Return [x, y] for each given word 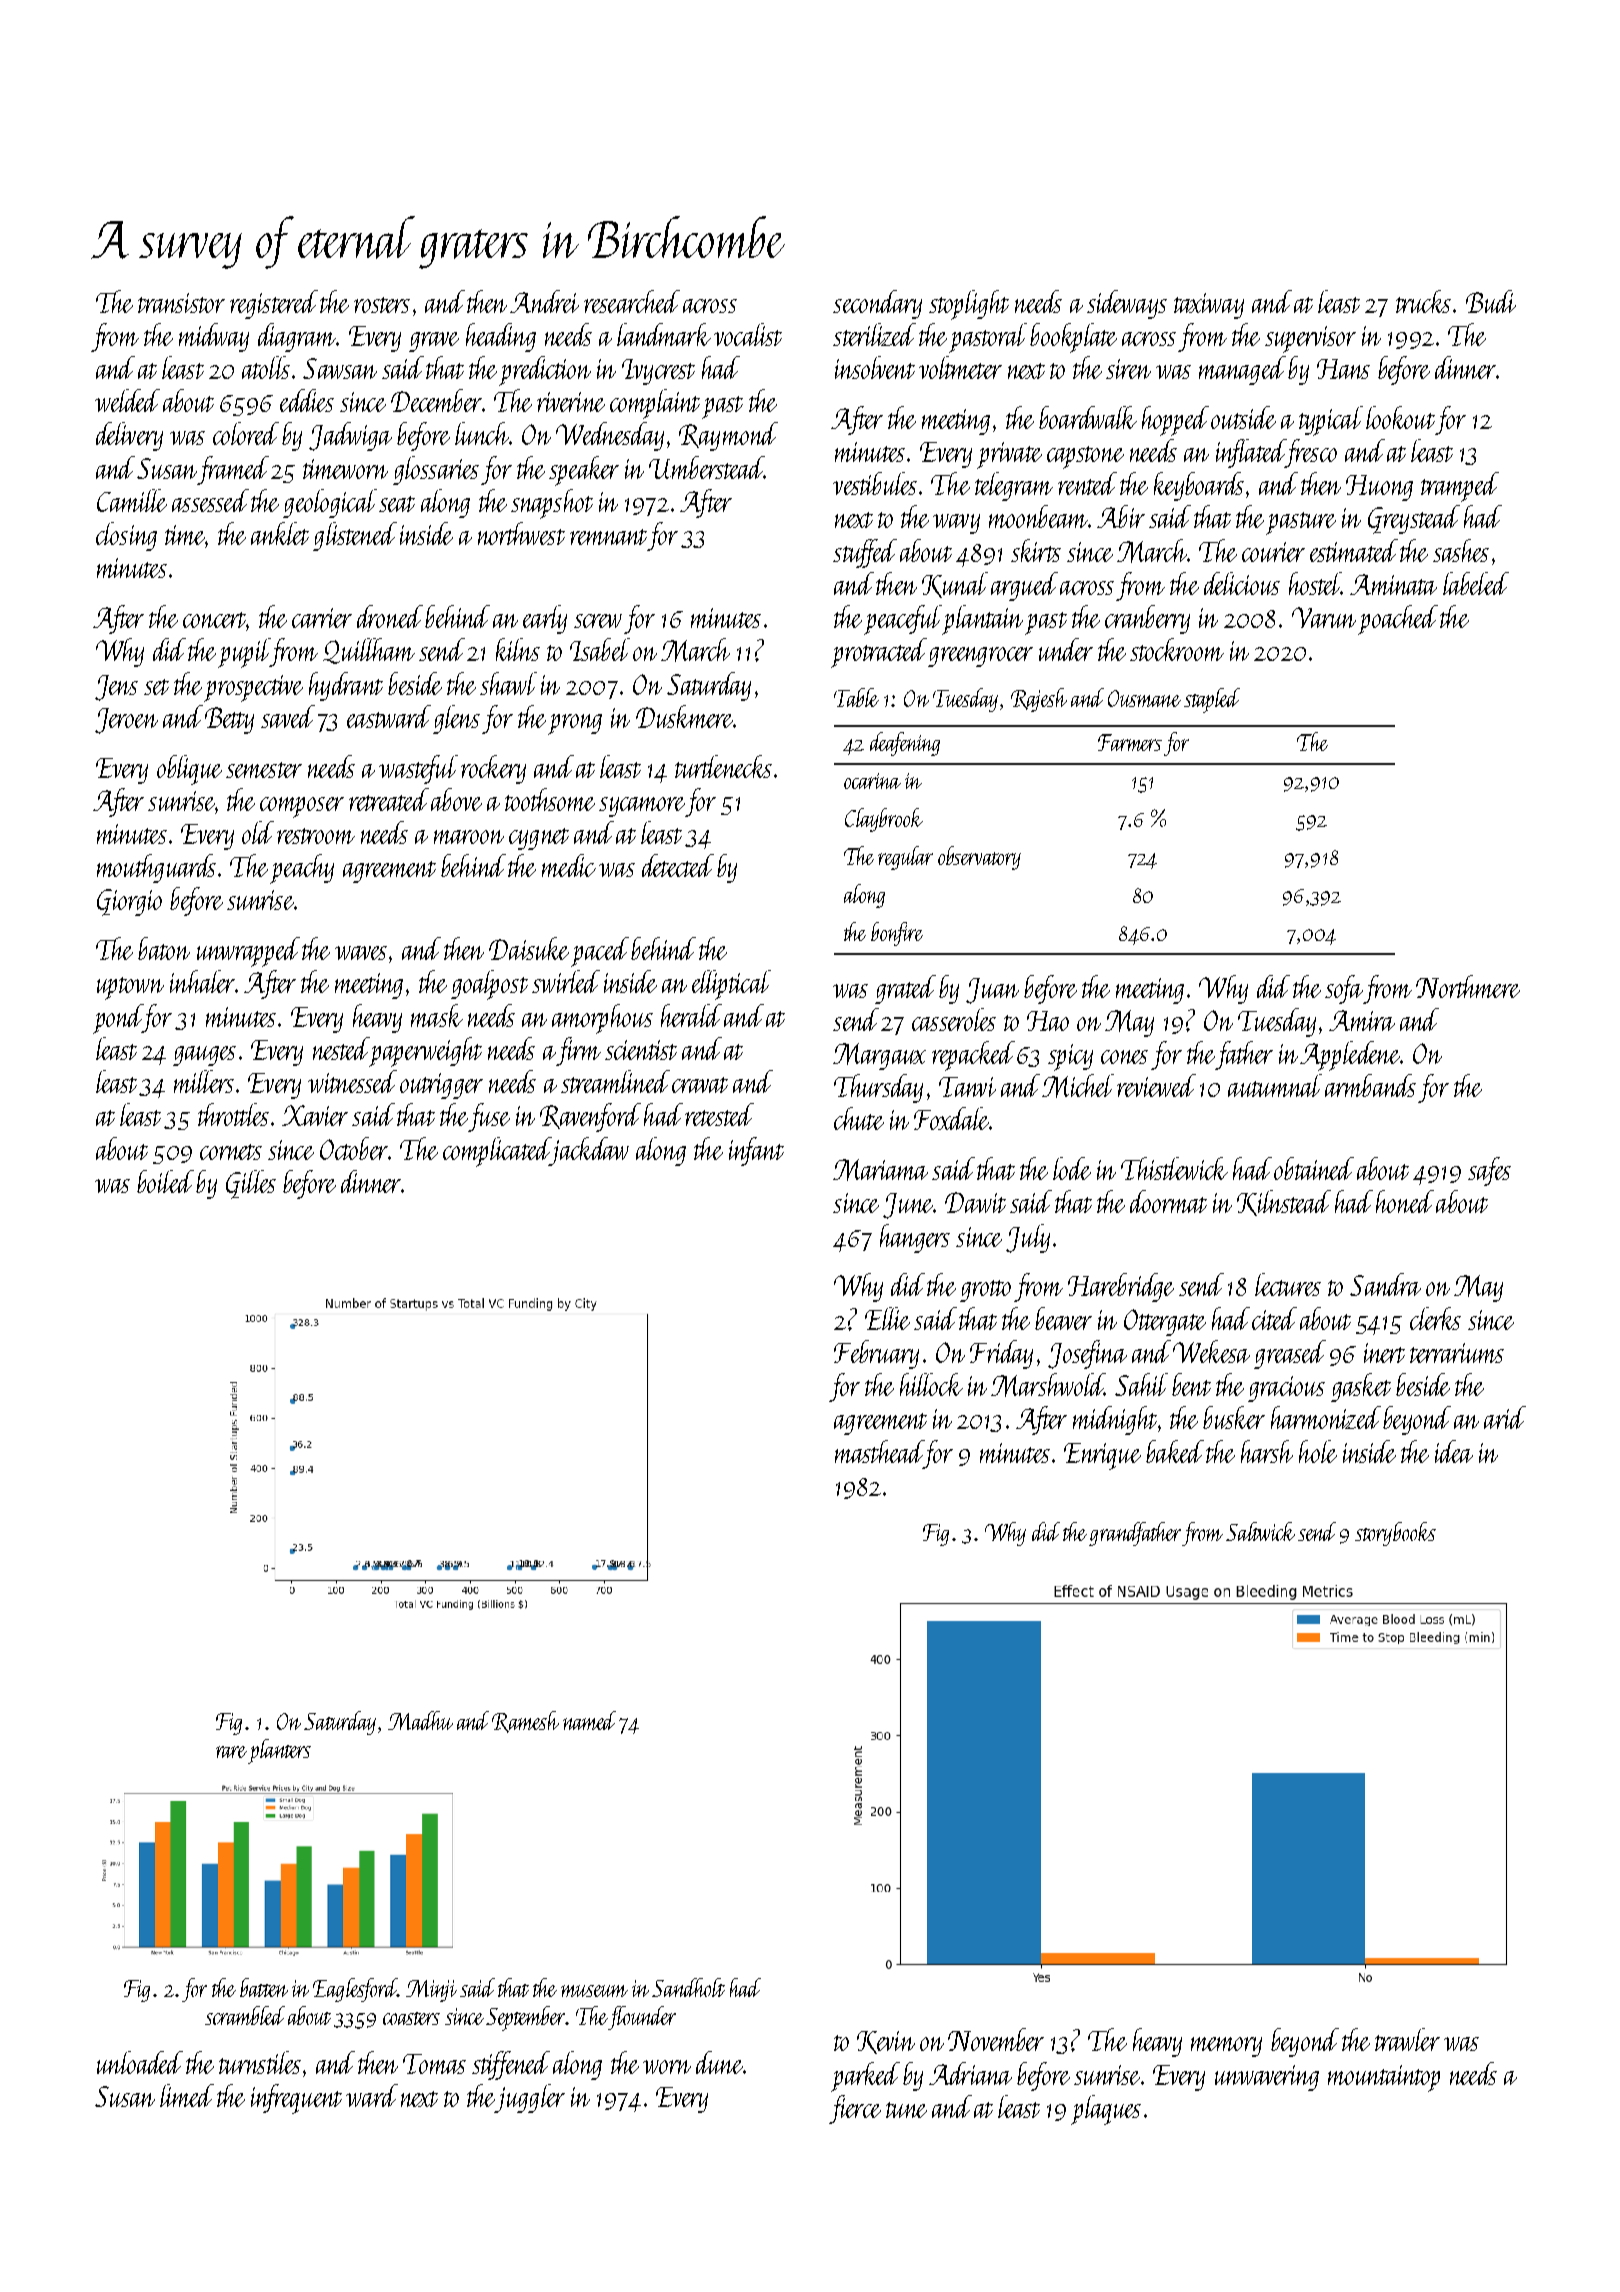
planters [279, 1751]
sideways [1127, 304]
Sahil [1141, 1384]
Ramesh [525, 1722]
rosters [382, 305]
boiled [165, 1181]
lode [1072, 1168]
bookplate [1073, 338]
